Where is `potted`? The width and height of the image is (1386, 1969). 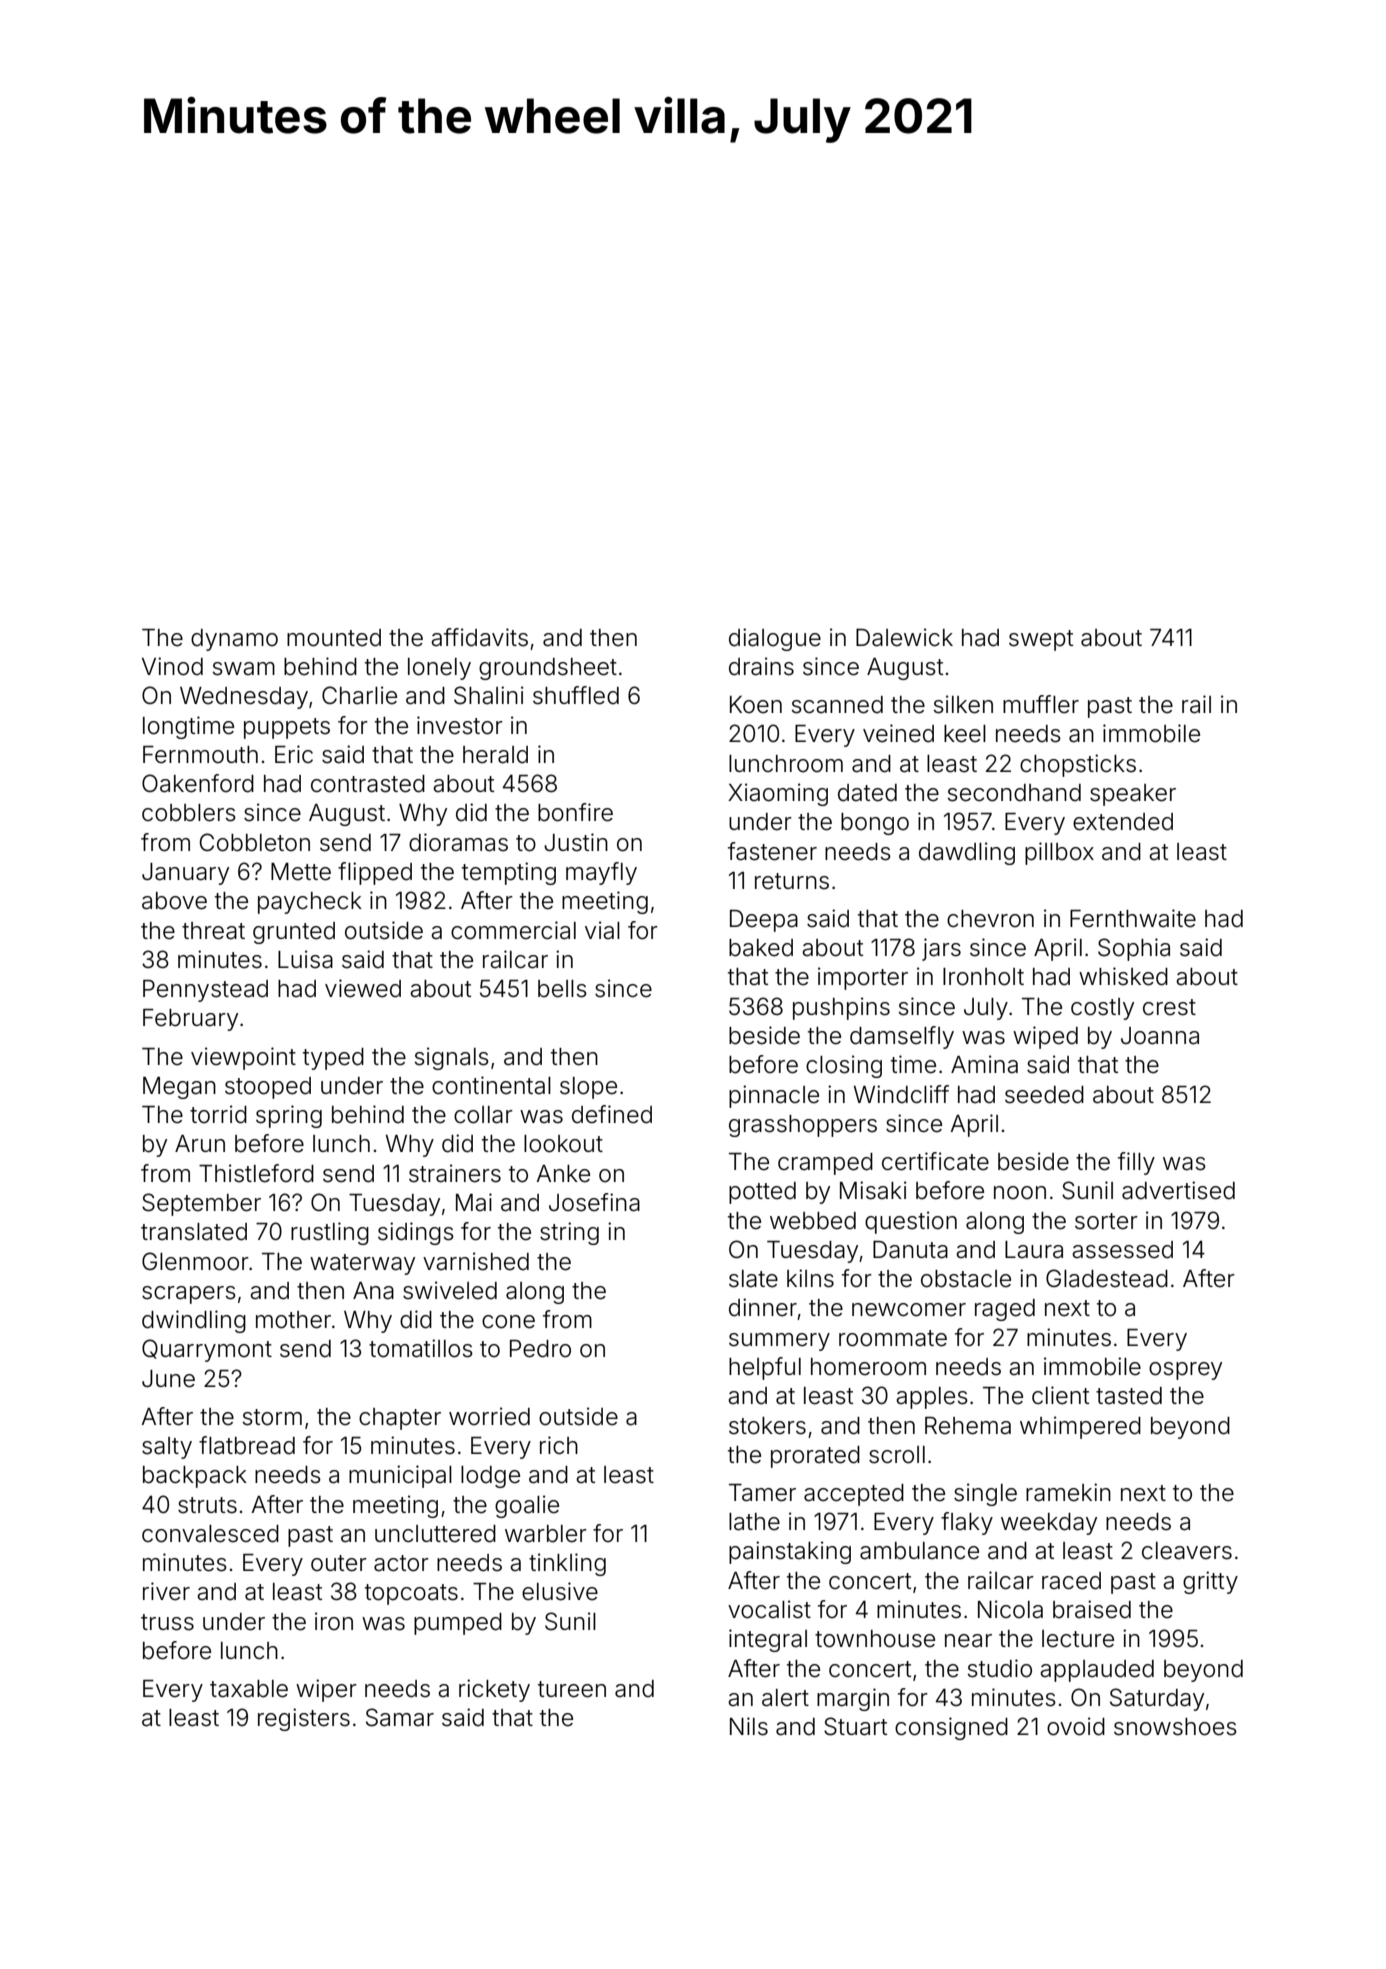
potted is located at coordinates (762, 1193).
